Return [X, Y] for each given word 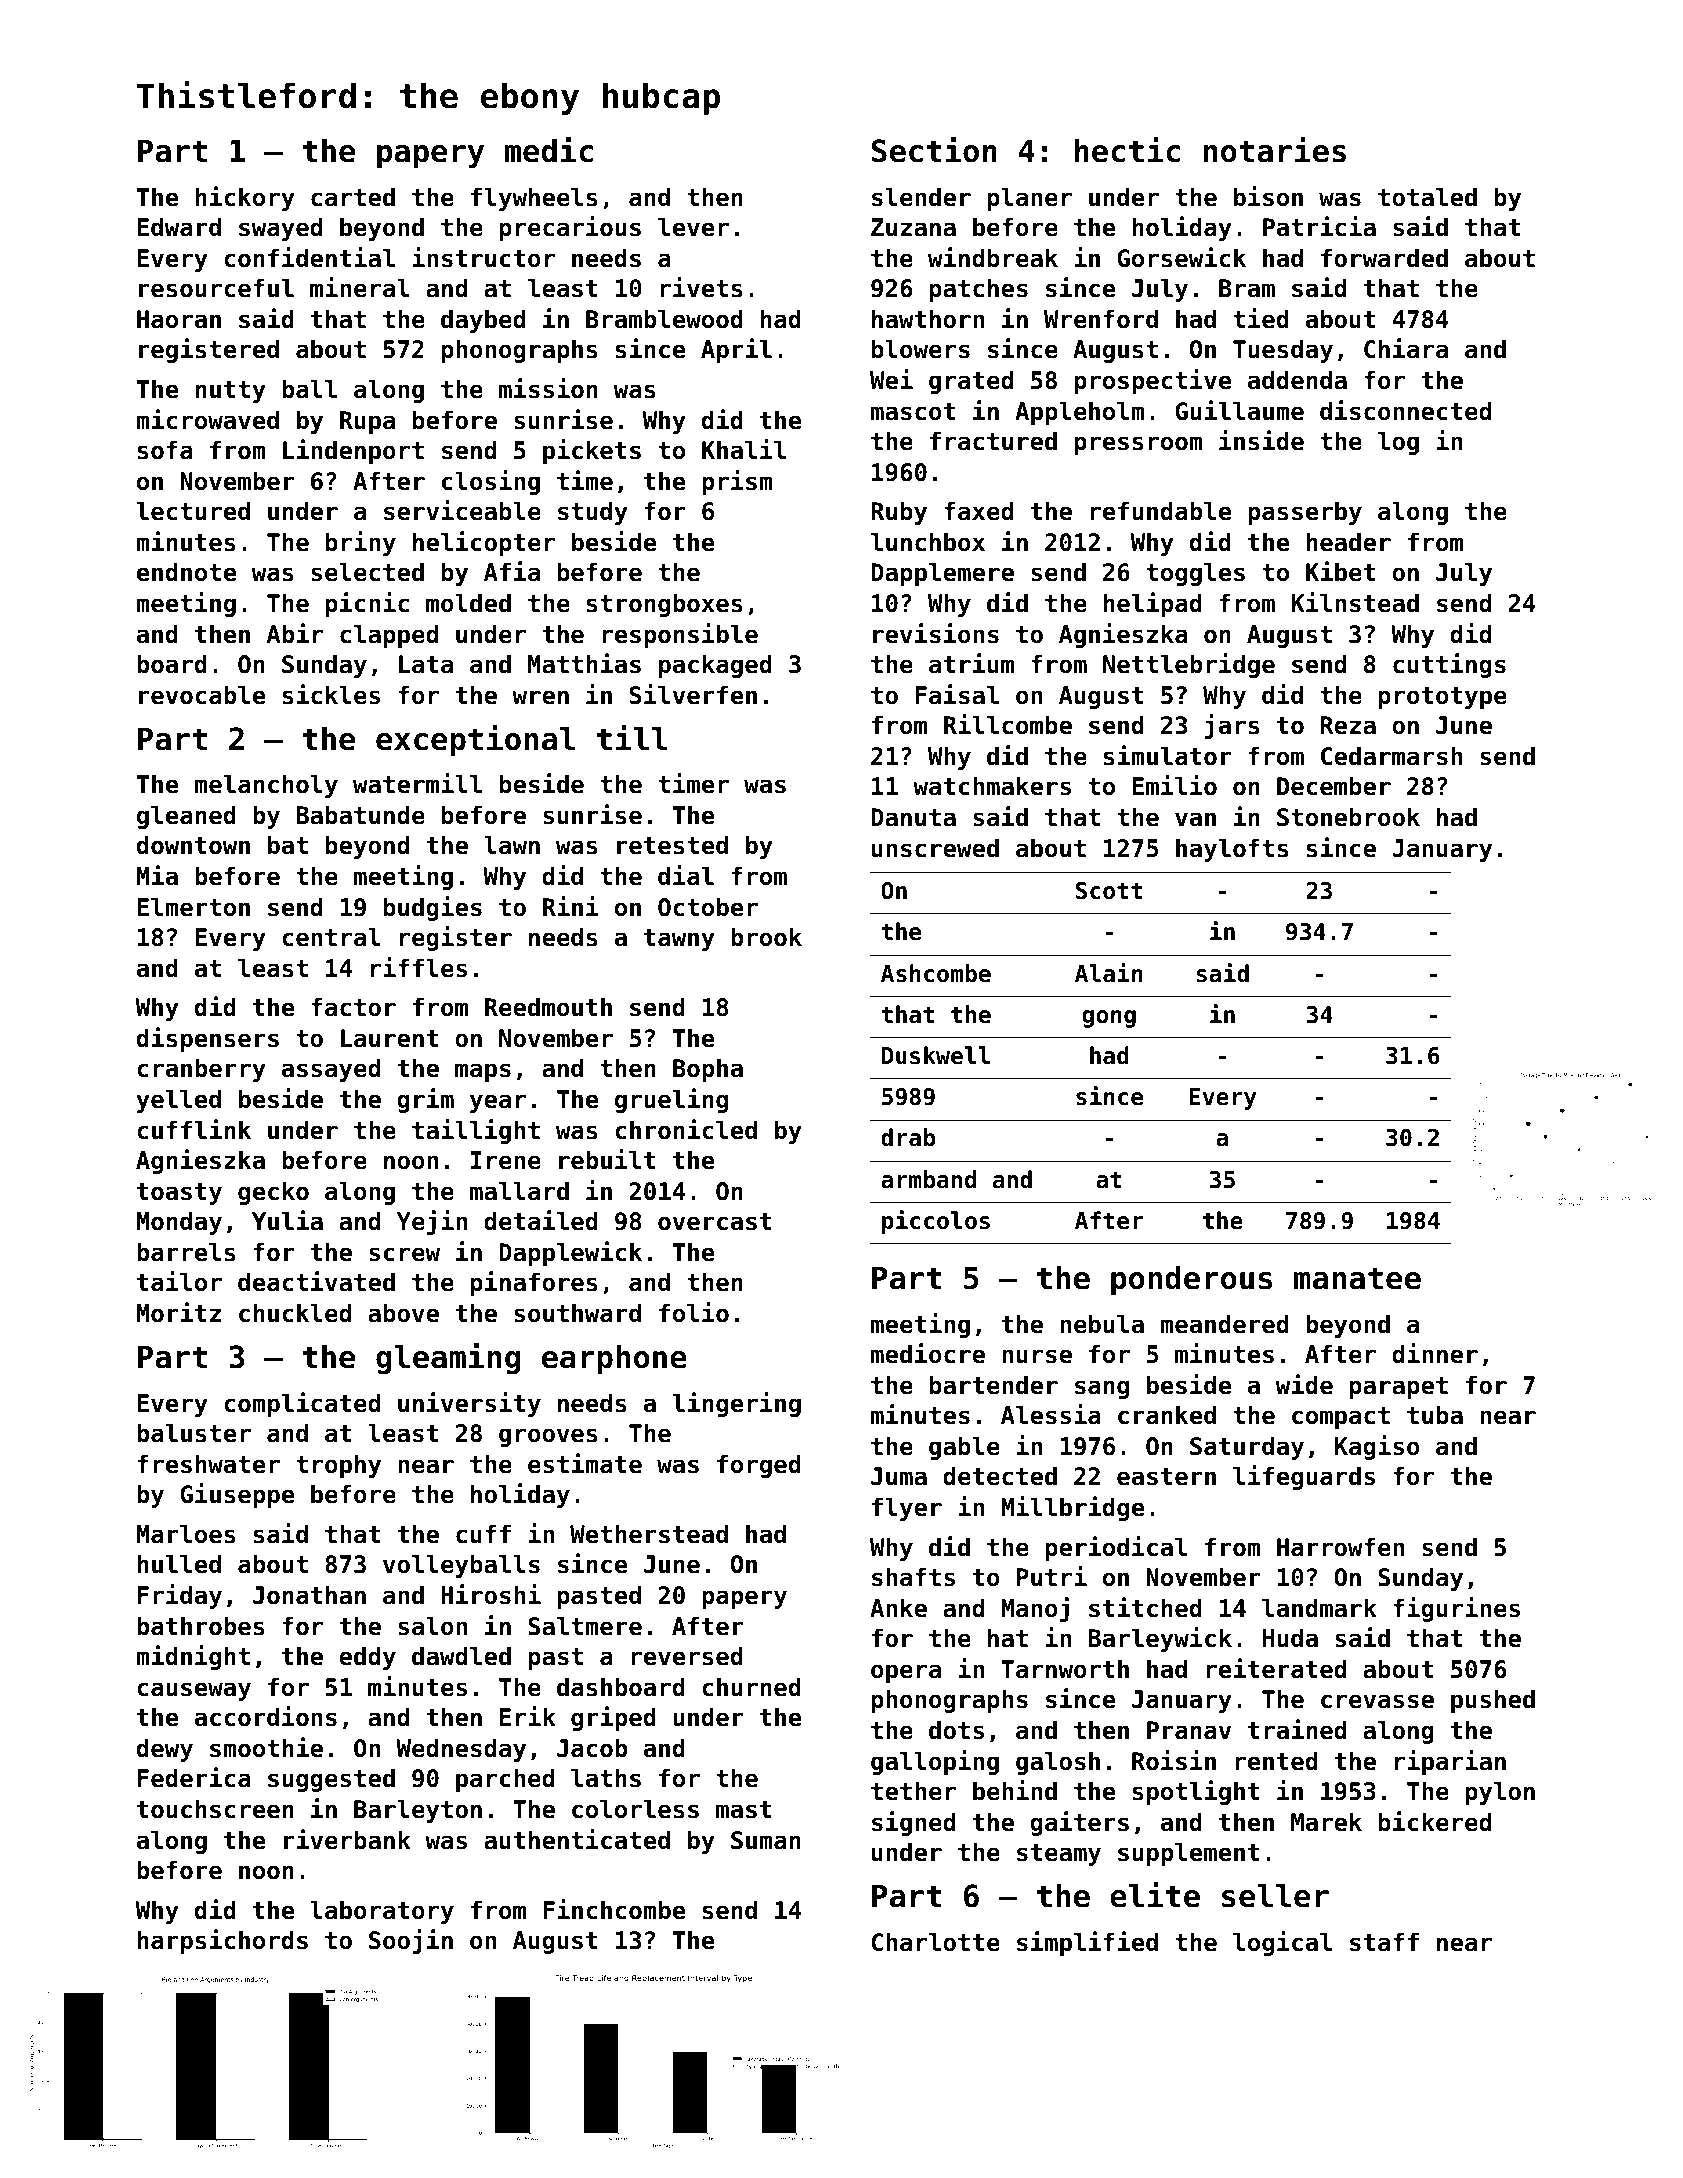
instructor [483, 257]
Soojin [411, 1941]
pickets [592, 451]
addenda [1297, 380]
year [498, 1103]
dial [686, 875]
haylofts [1232, 850]
